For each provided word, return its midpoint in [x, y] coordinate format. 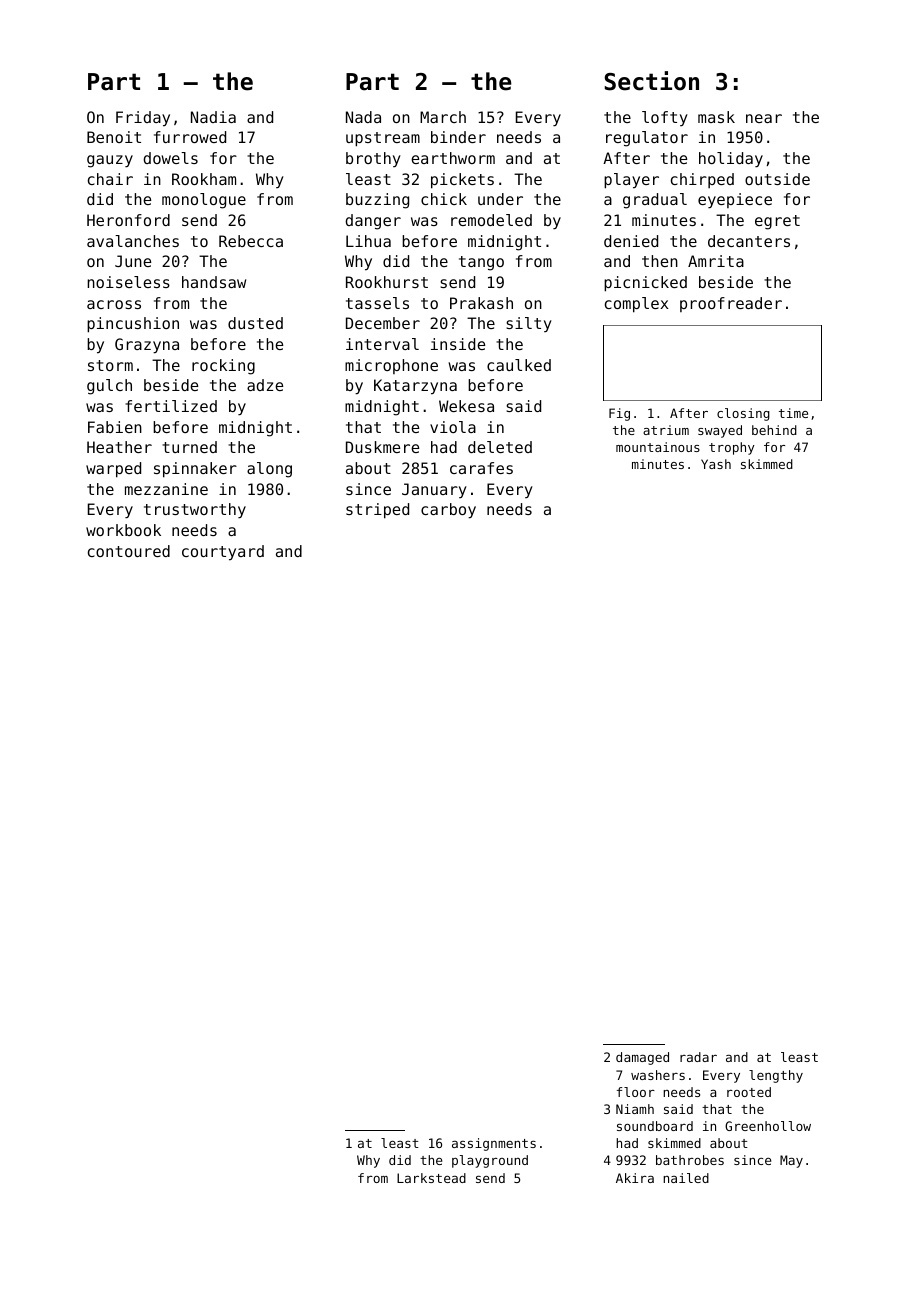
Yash [716, 464]
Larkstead [431, 1178]
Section [651, 81]
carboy [448, 511]
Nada [363, 117]
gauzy [110, 161]
